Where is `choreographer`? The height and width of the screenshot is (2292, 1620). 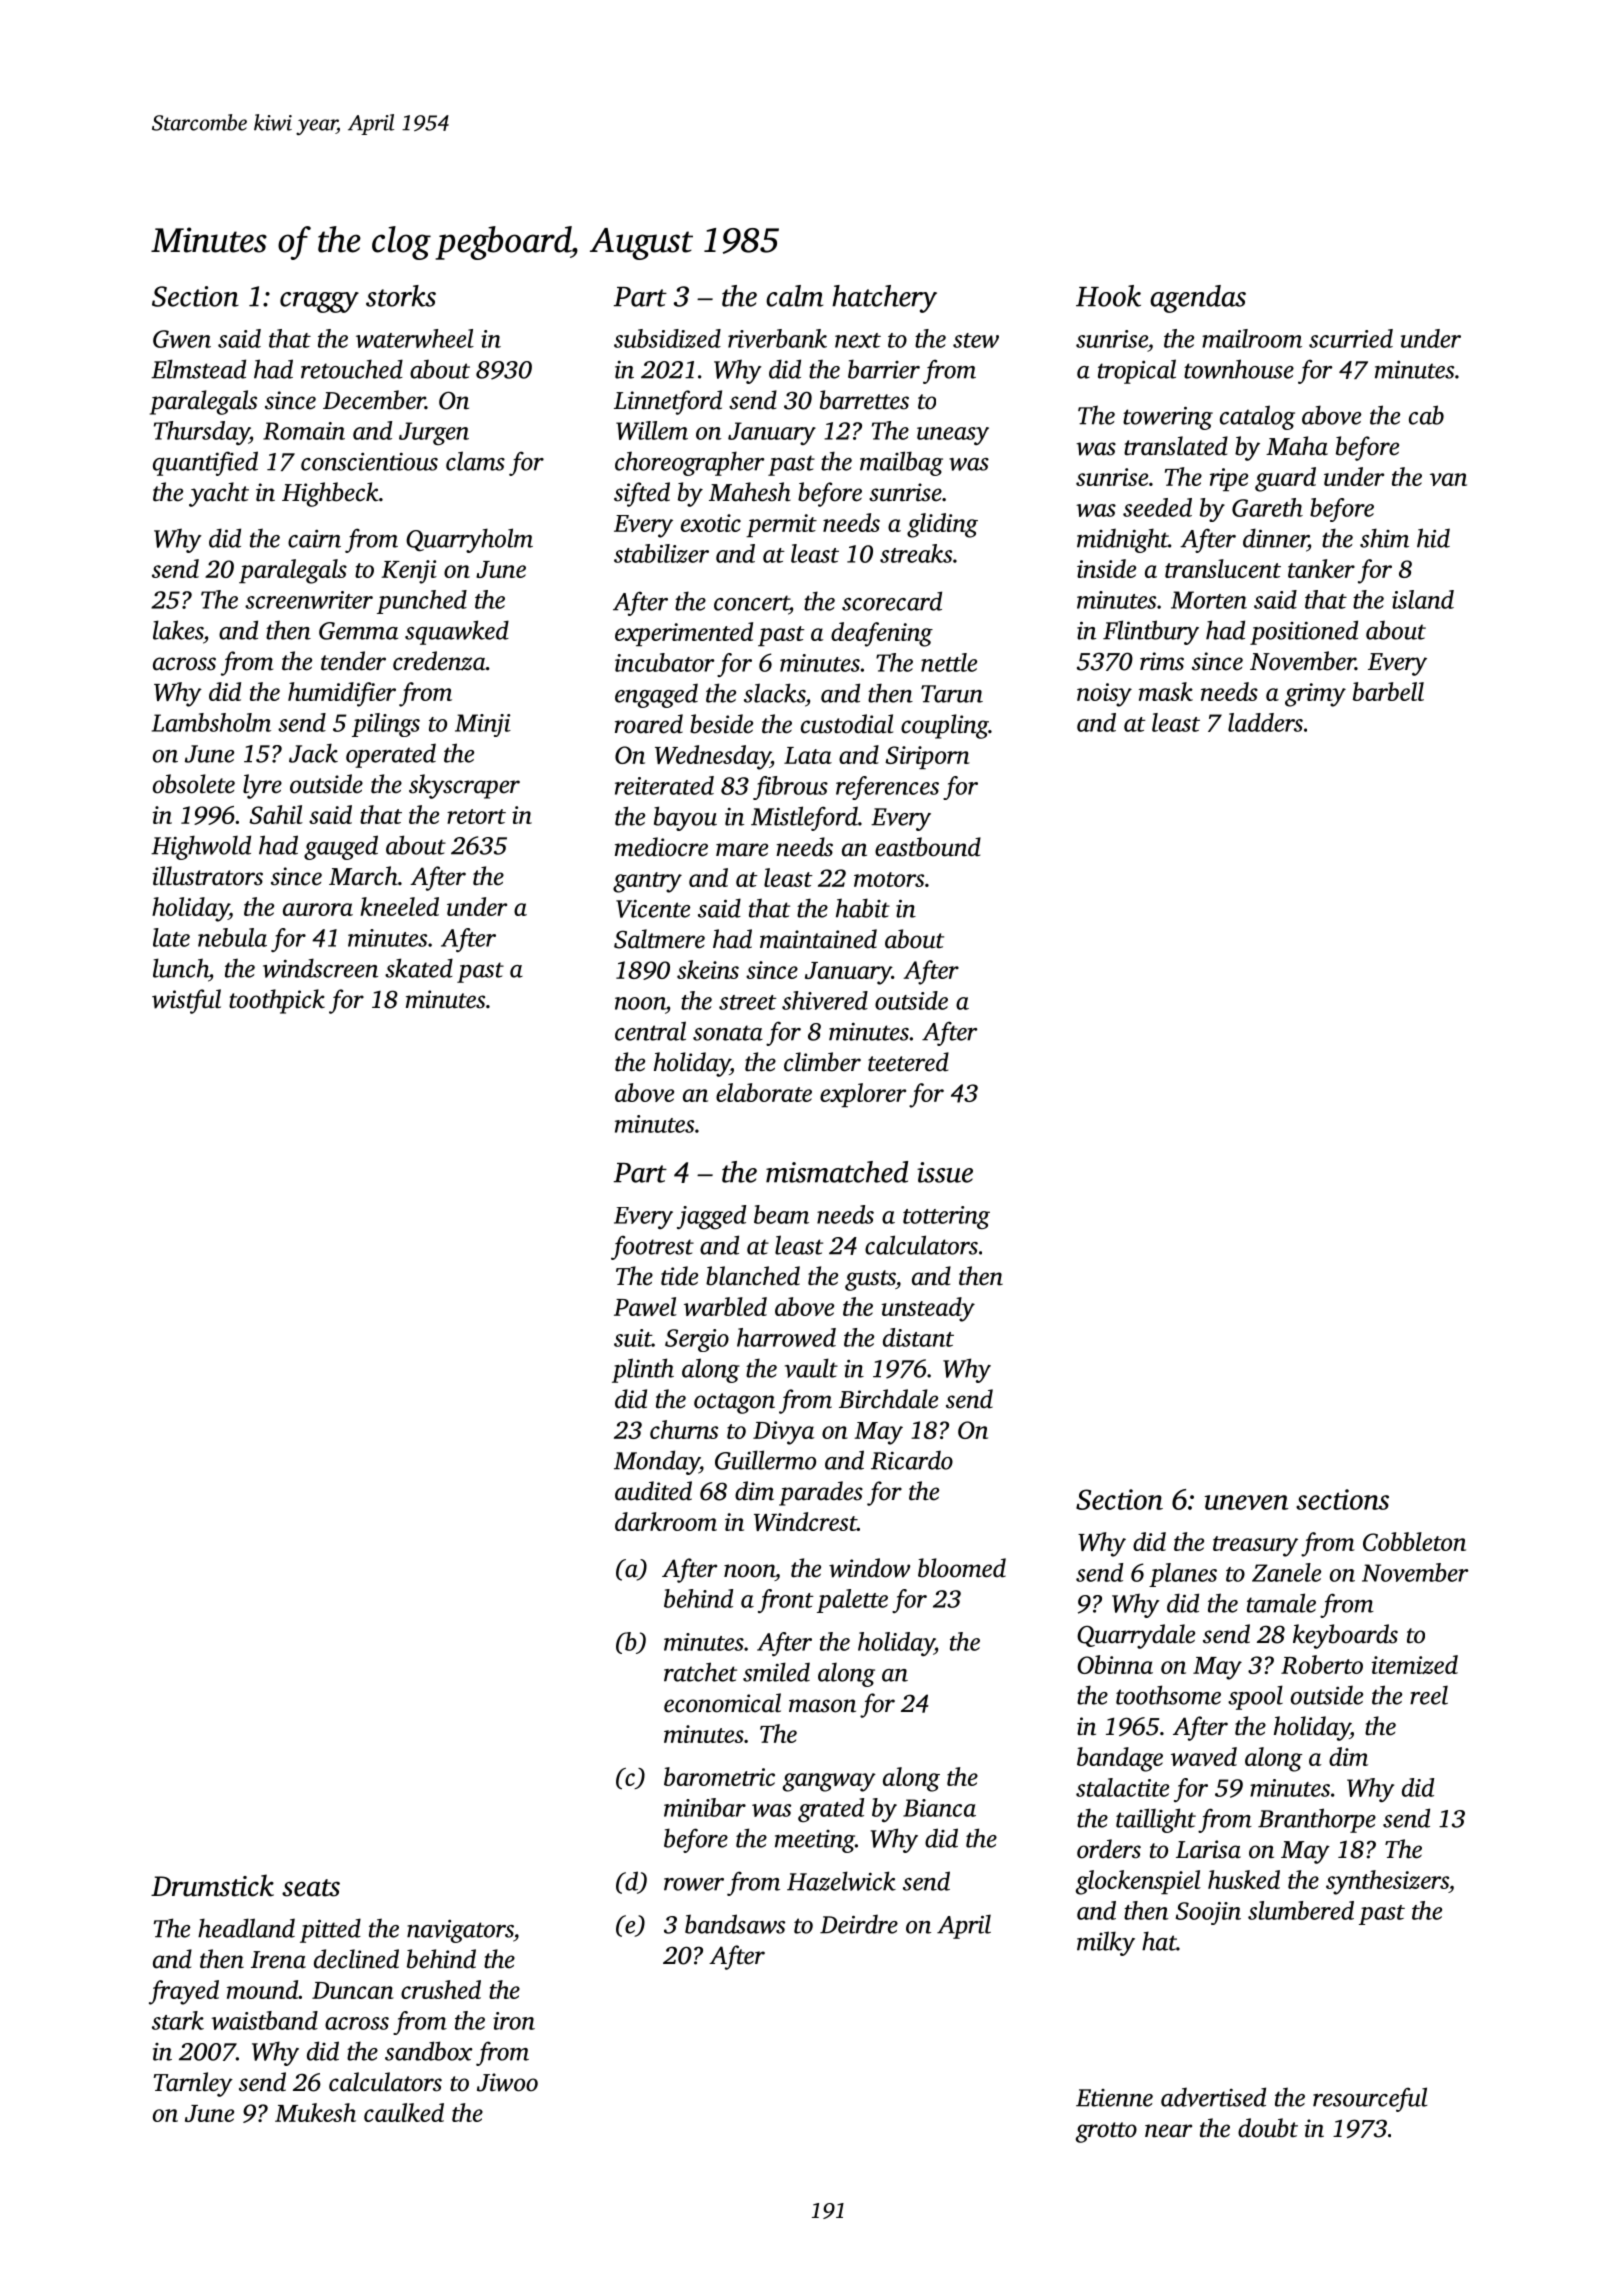 choreographer is located at coordinates (689, 463).
